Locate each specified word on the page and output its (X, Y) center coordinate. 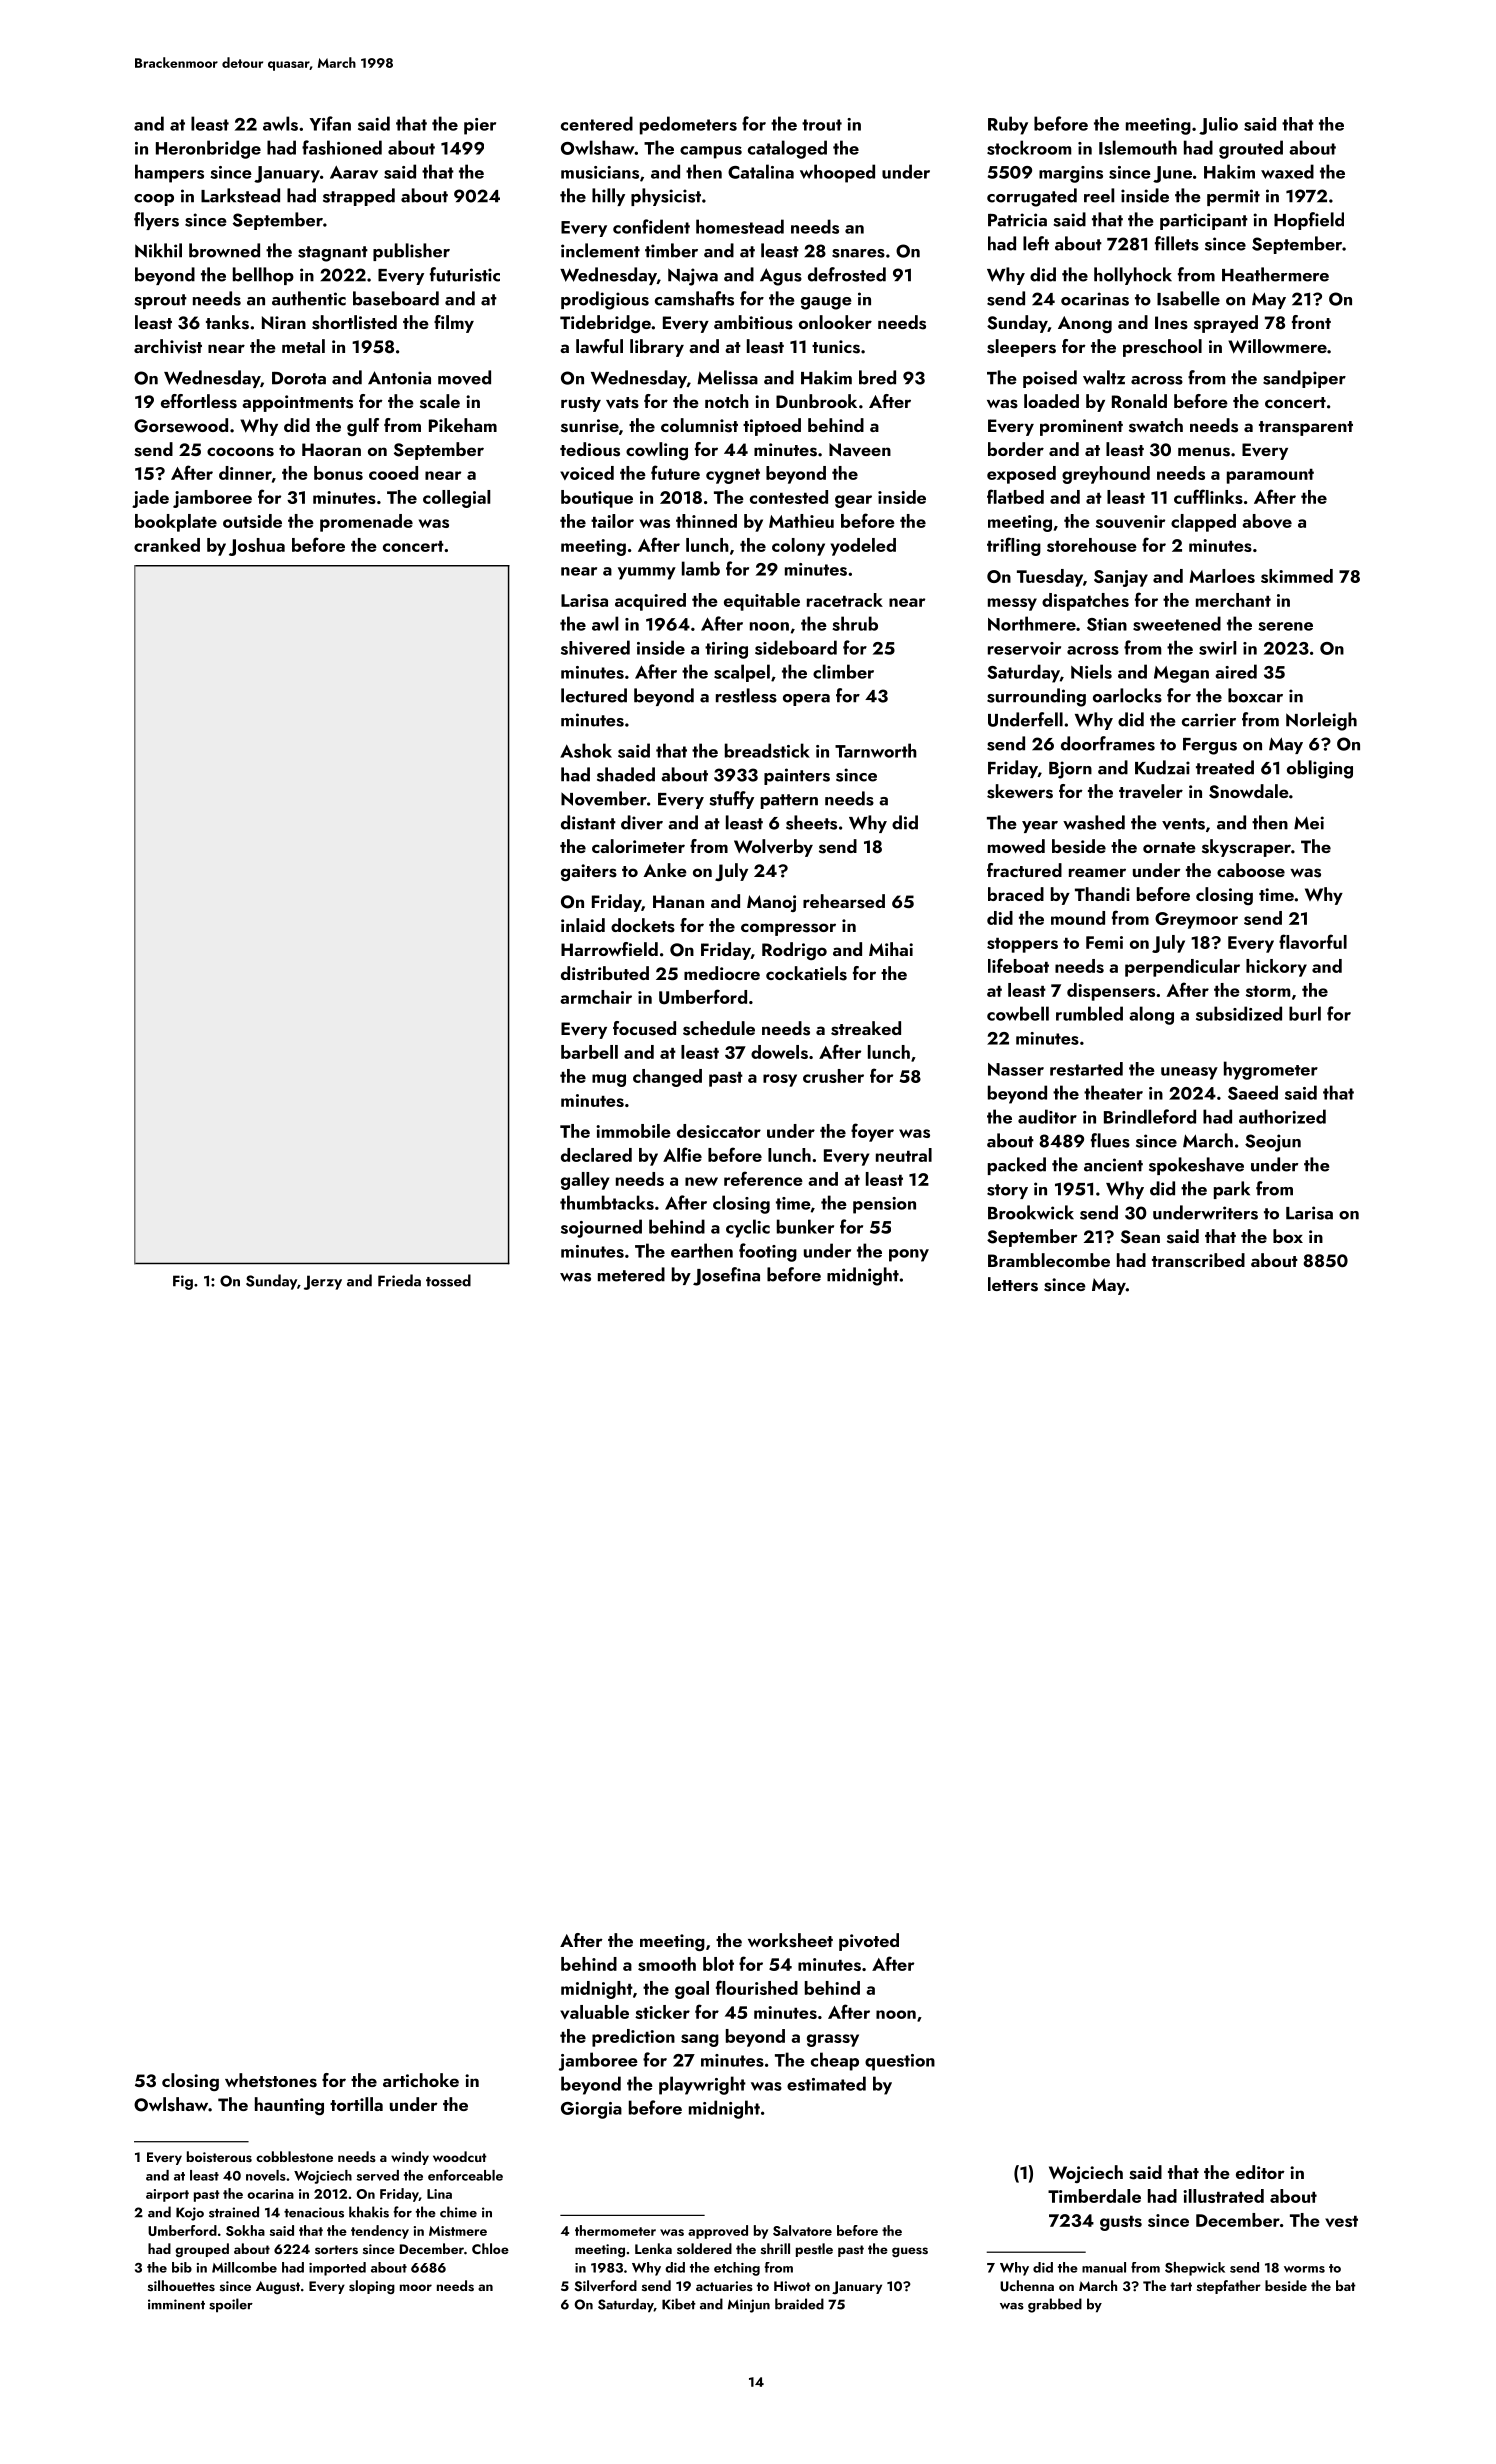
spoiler (231, 2305)
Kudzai (1162, 767)
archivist (168, 346)
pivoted (869, 1942)
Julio (1218, 126)
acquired (650, 602)
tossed (448, 1280)
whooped (837, 173)
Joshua (257, 547)
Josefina (726, 1276)
